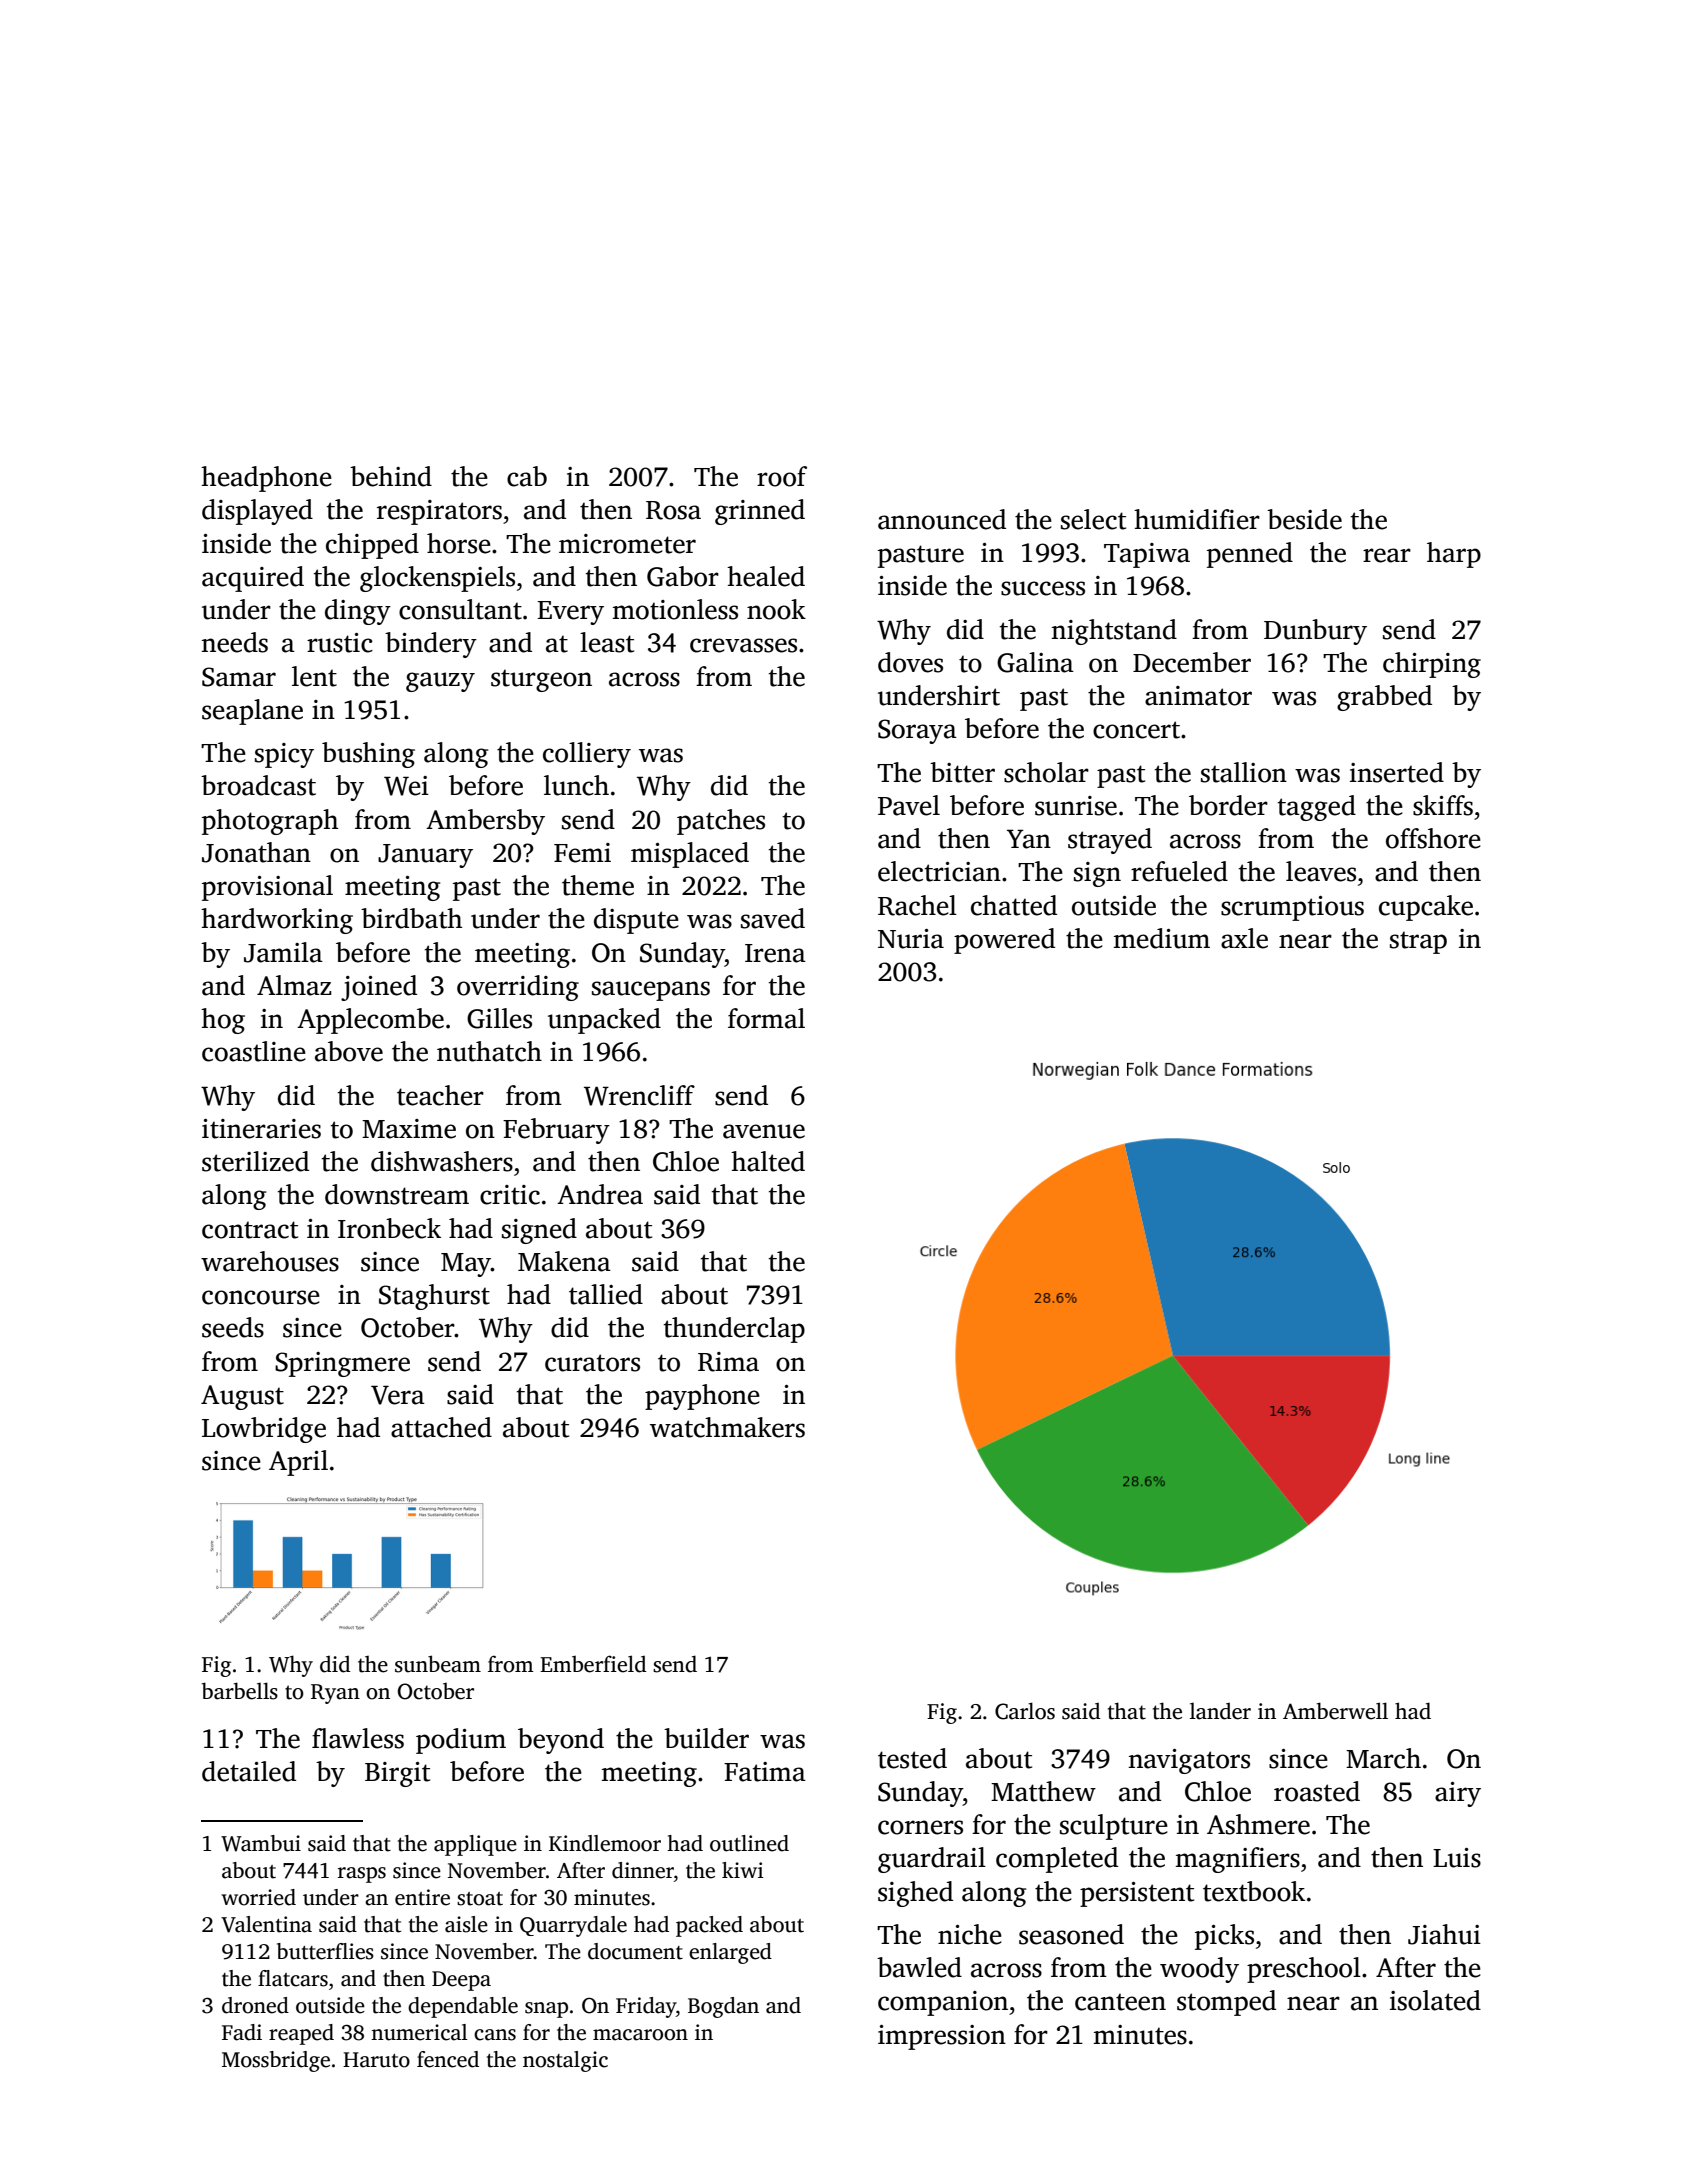 The image size is (1683, 2178). What do you see at coordinates (255, 1161) in the screenshot?
I see `sterilized` at bounding box center [255, 1161].
